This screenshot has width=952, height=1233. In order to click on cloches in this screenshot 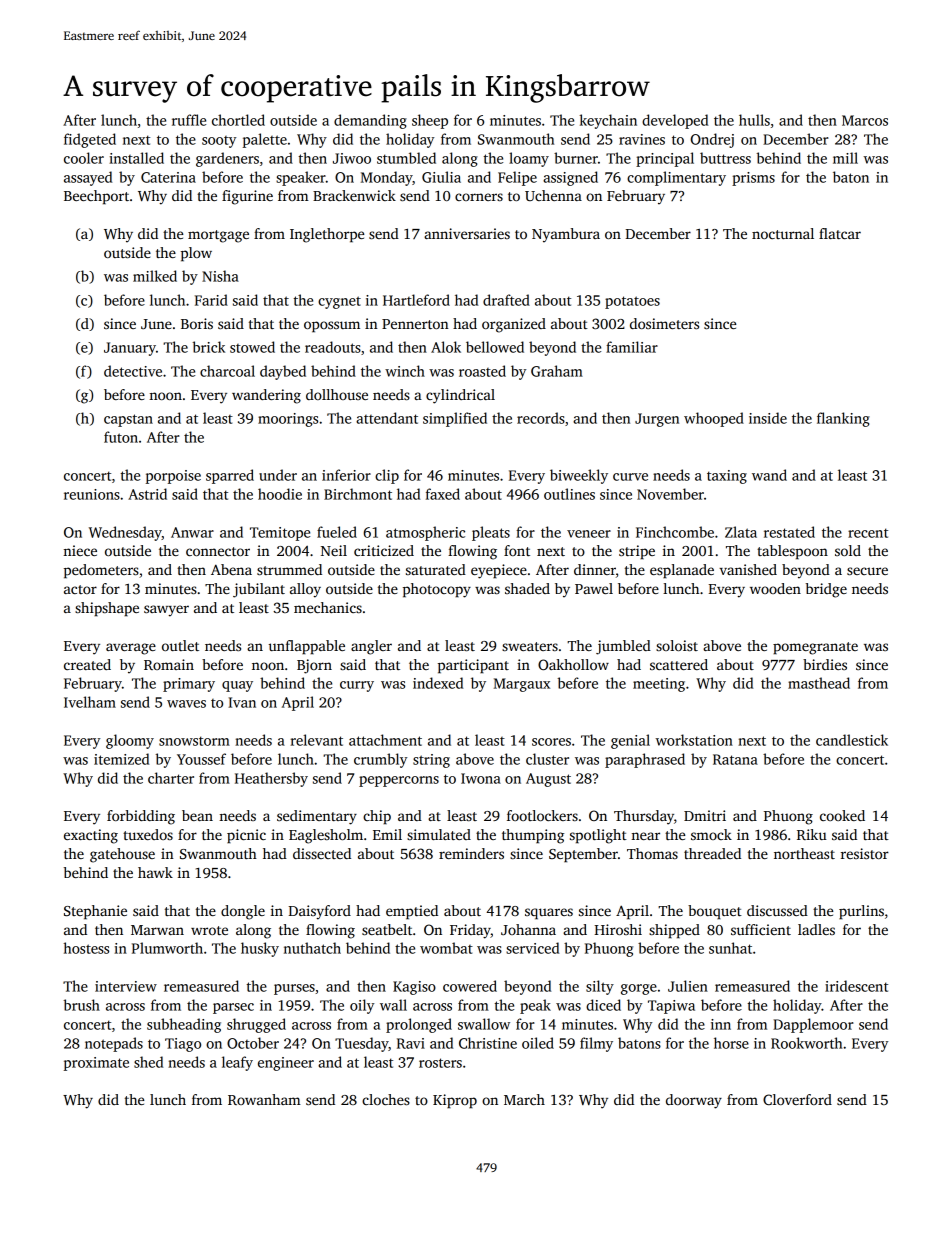, I will do `click(386, 1099)`.
